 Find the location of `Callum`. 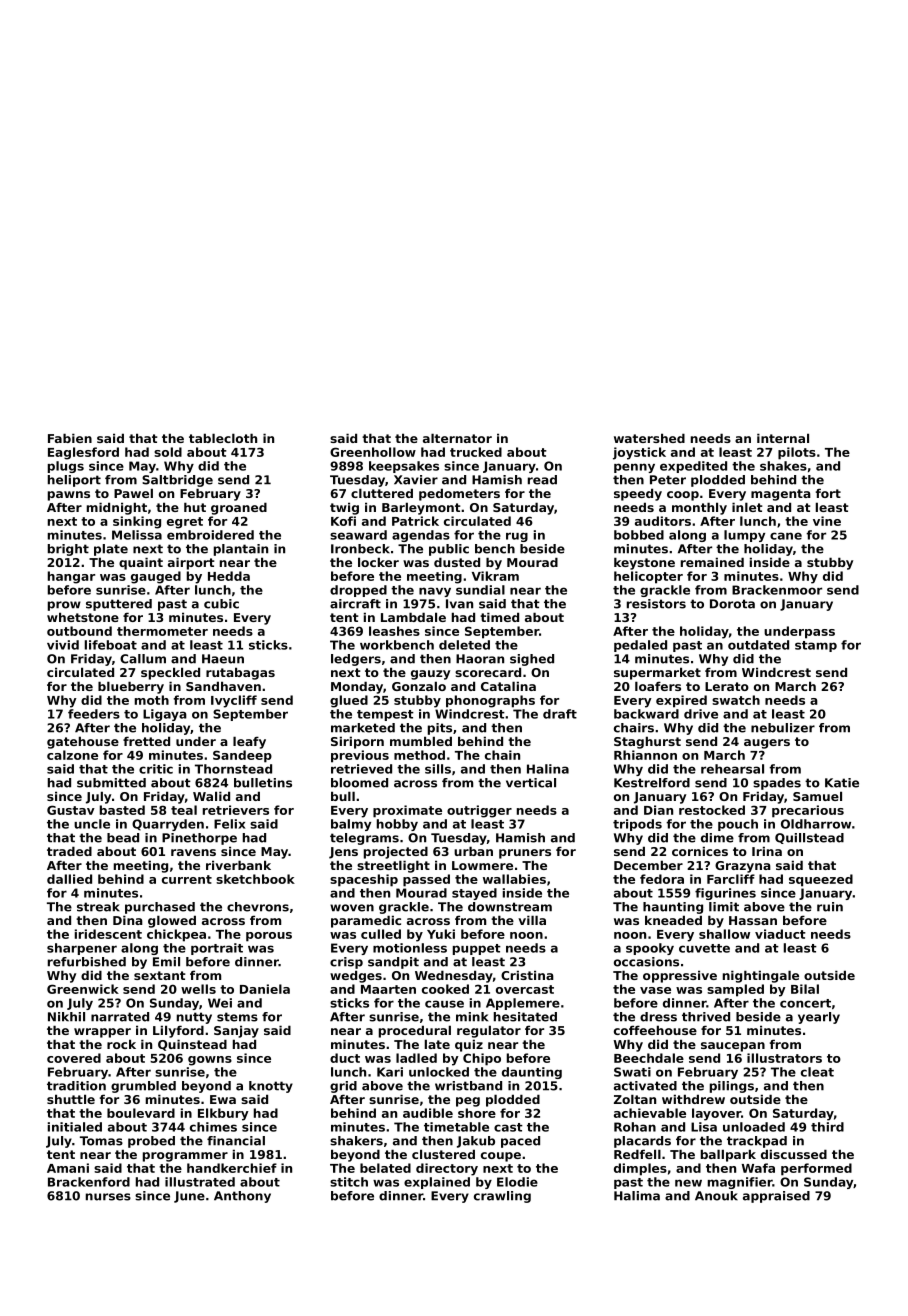

Callum is located at coordinates (143, 659).
